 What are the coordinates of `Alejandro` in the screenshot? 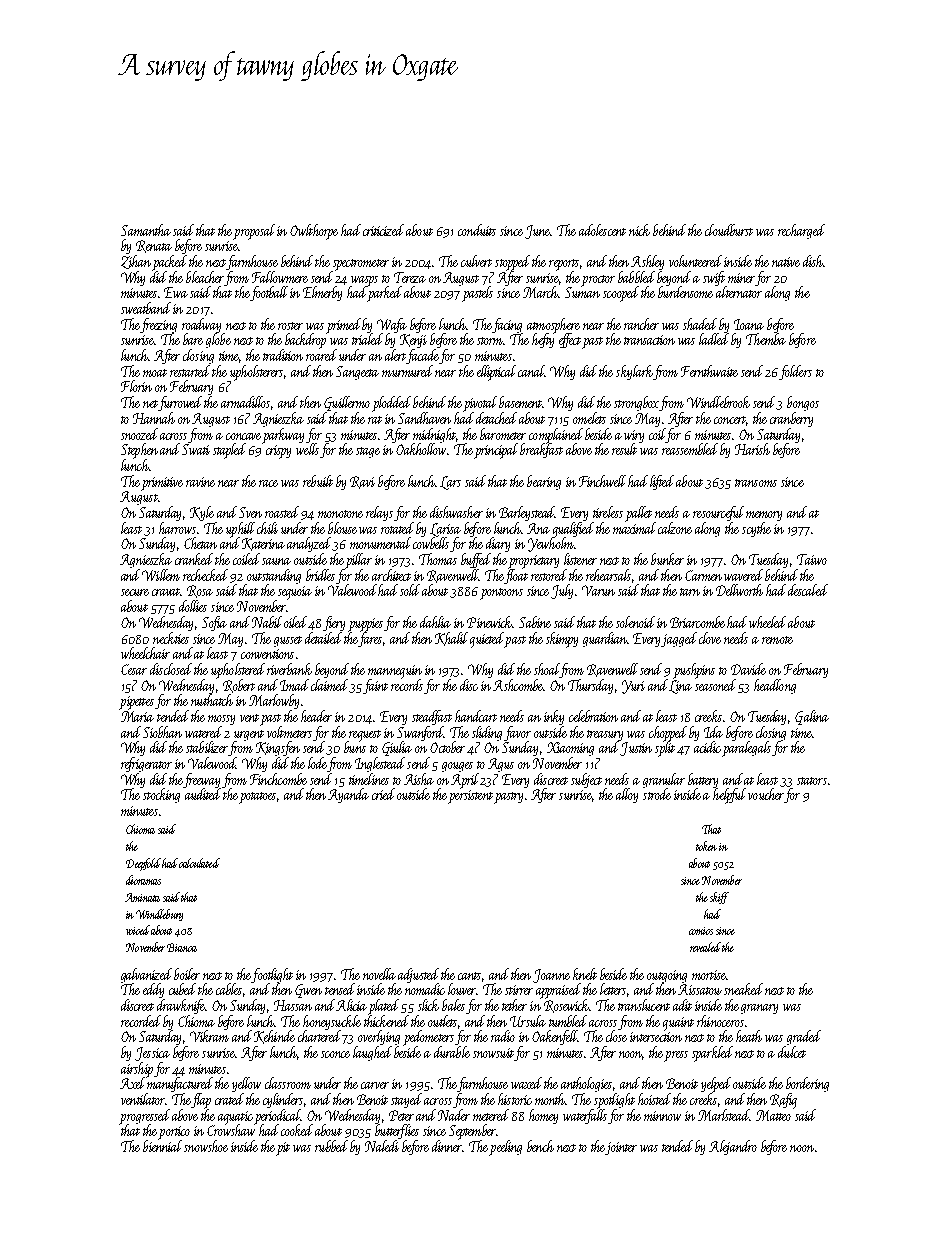 It's located at (733, 1147).
